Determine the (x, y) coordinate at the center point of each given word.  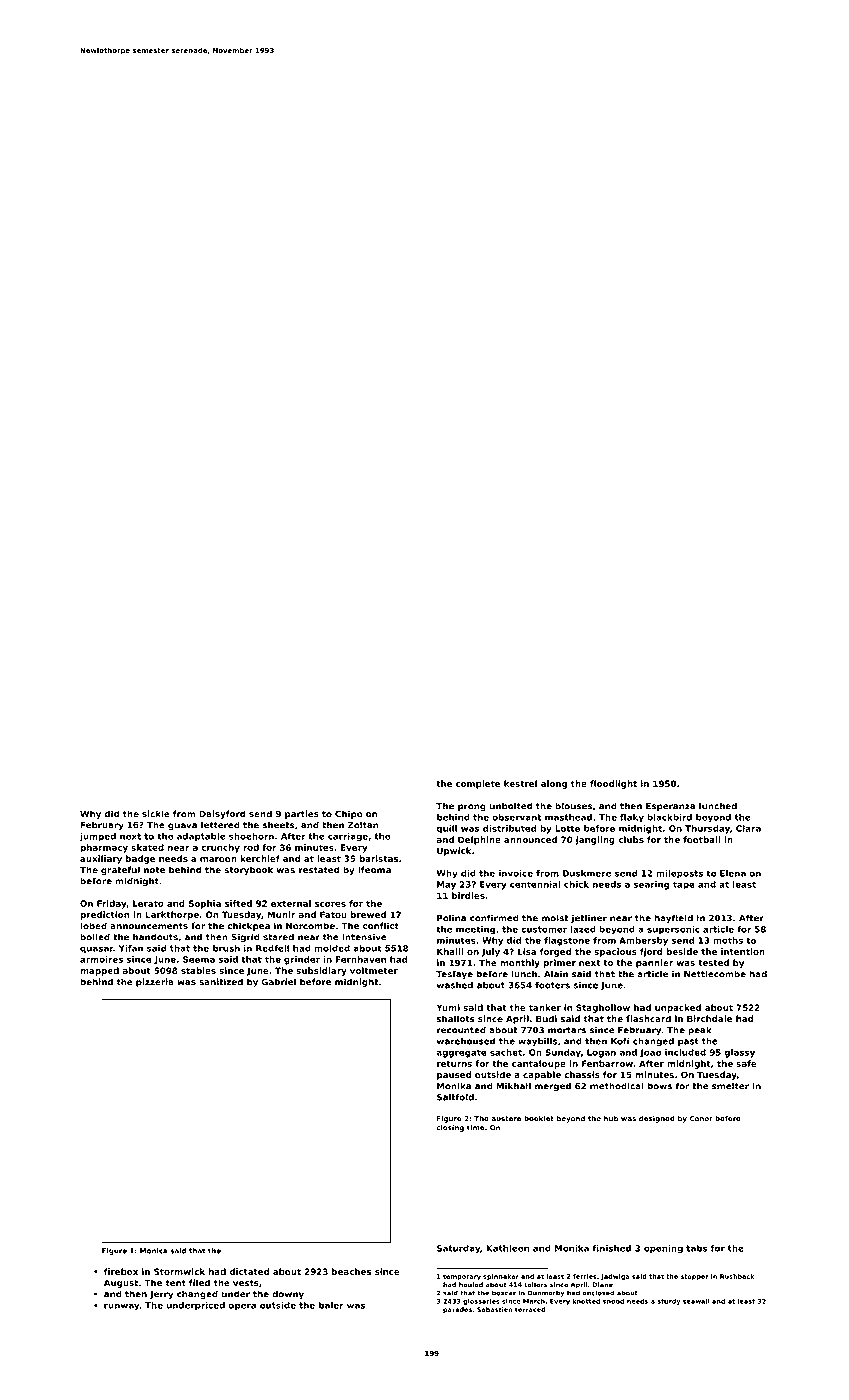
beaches (351, 1271)
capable (542, 1075)
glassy (740, 1053)
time (475, 1128)
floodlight (613, 784)
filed (199, 1283)
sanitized (221, 982)
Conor (701, 1119)
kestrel (520, 783)
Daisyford (222, 814)
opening (663, 1249)
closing (450, 1128)
